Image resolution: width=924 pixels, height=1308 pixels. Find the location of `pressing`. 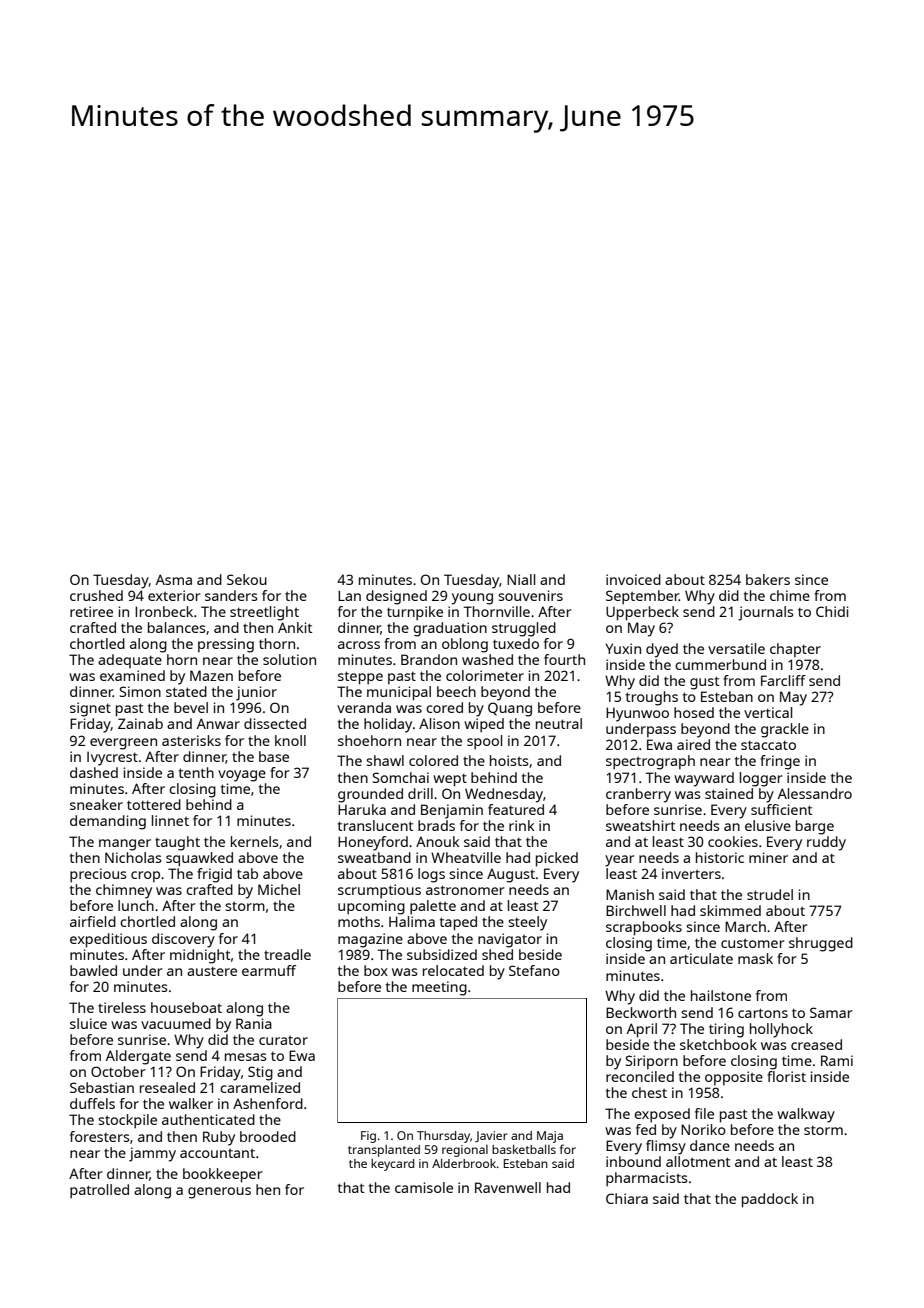

pressing is located at coordinates (226, 645).
